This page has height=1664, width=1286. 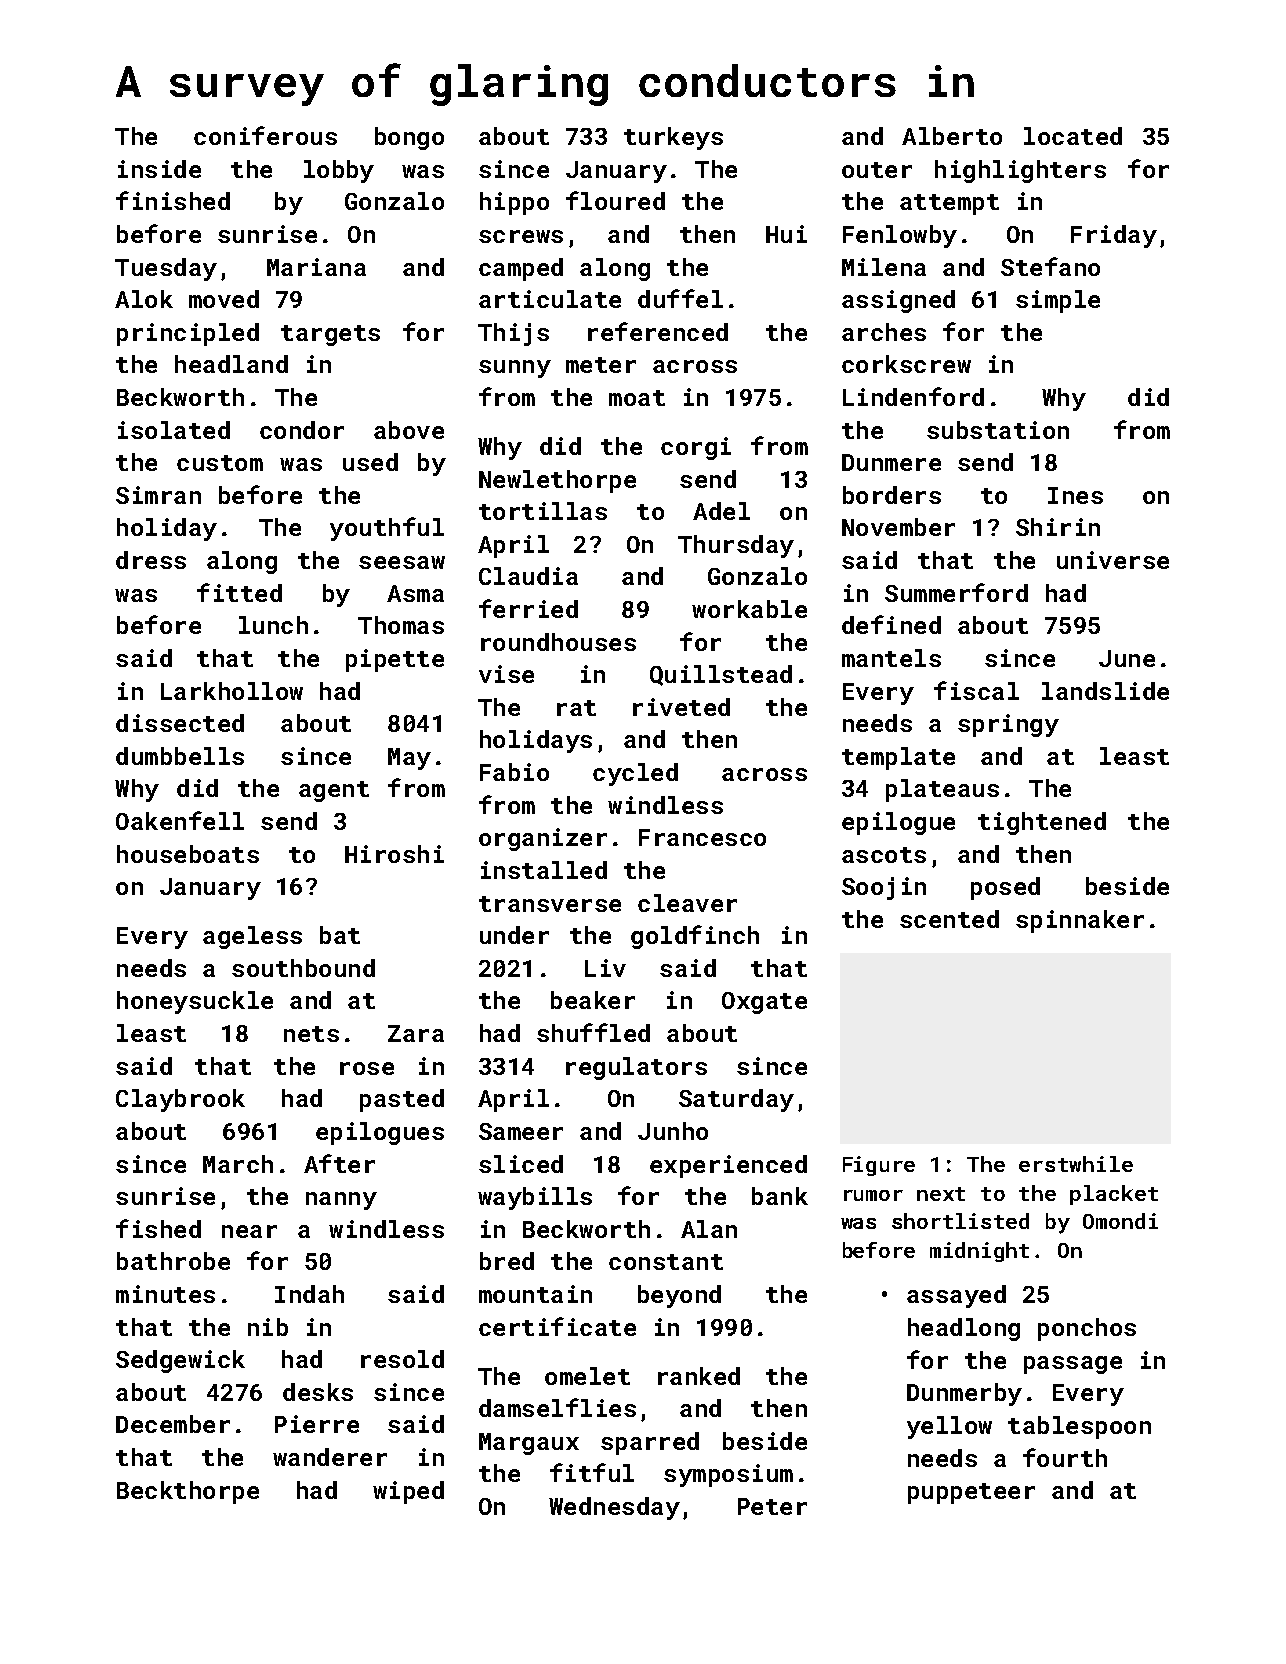 I want to click on finished, so click(x=173, y=200).
